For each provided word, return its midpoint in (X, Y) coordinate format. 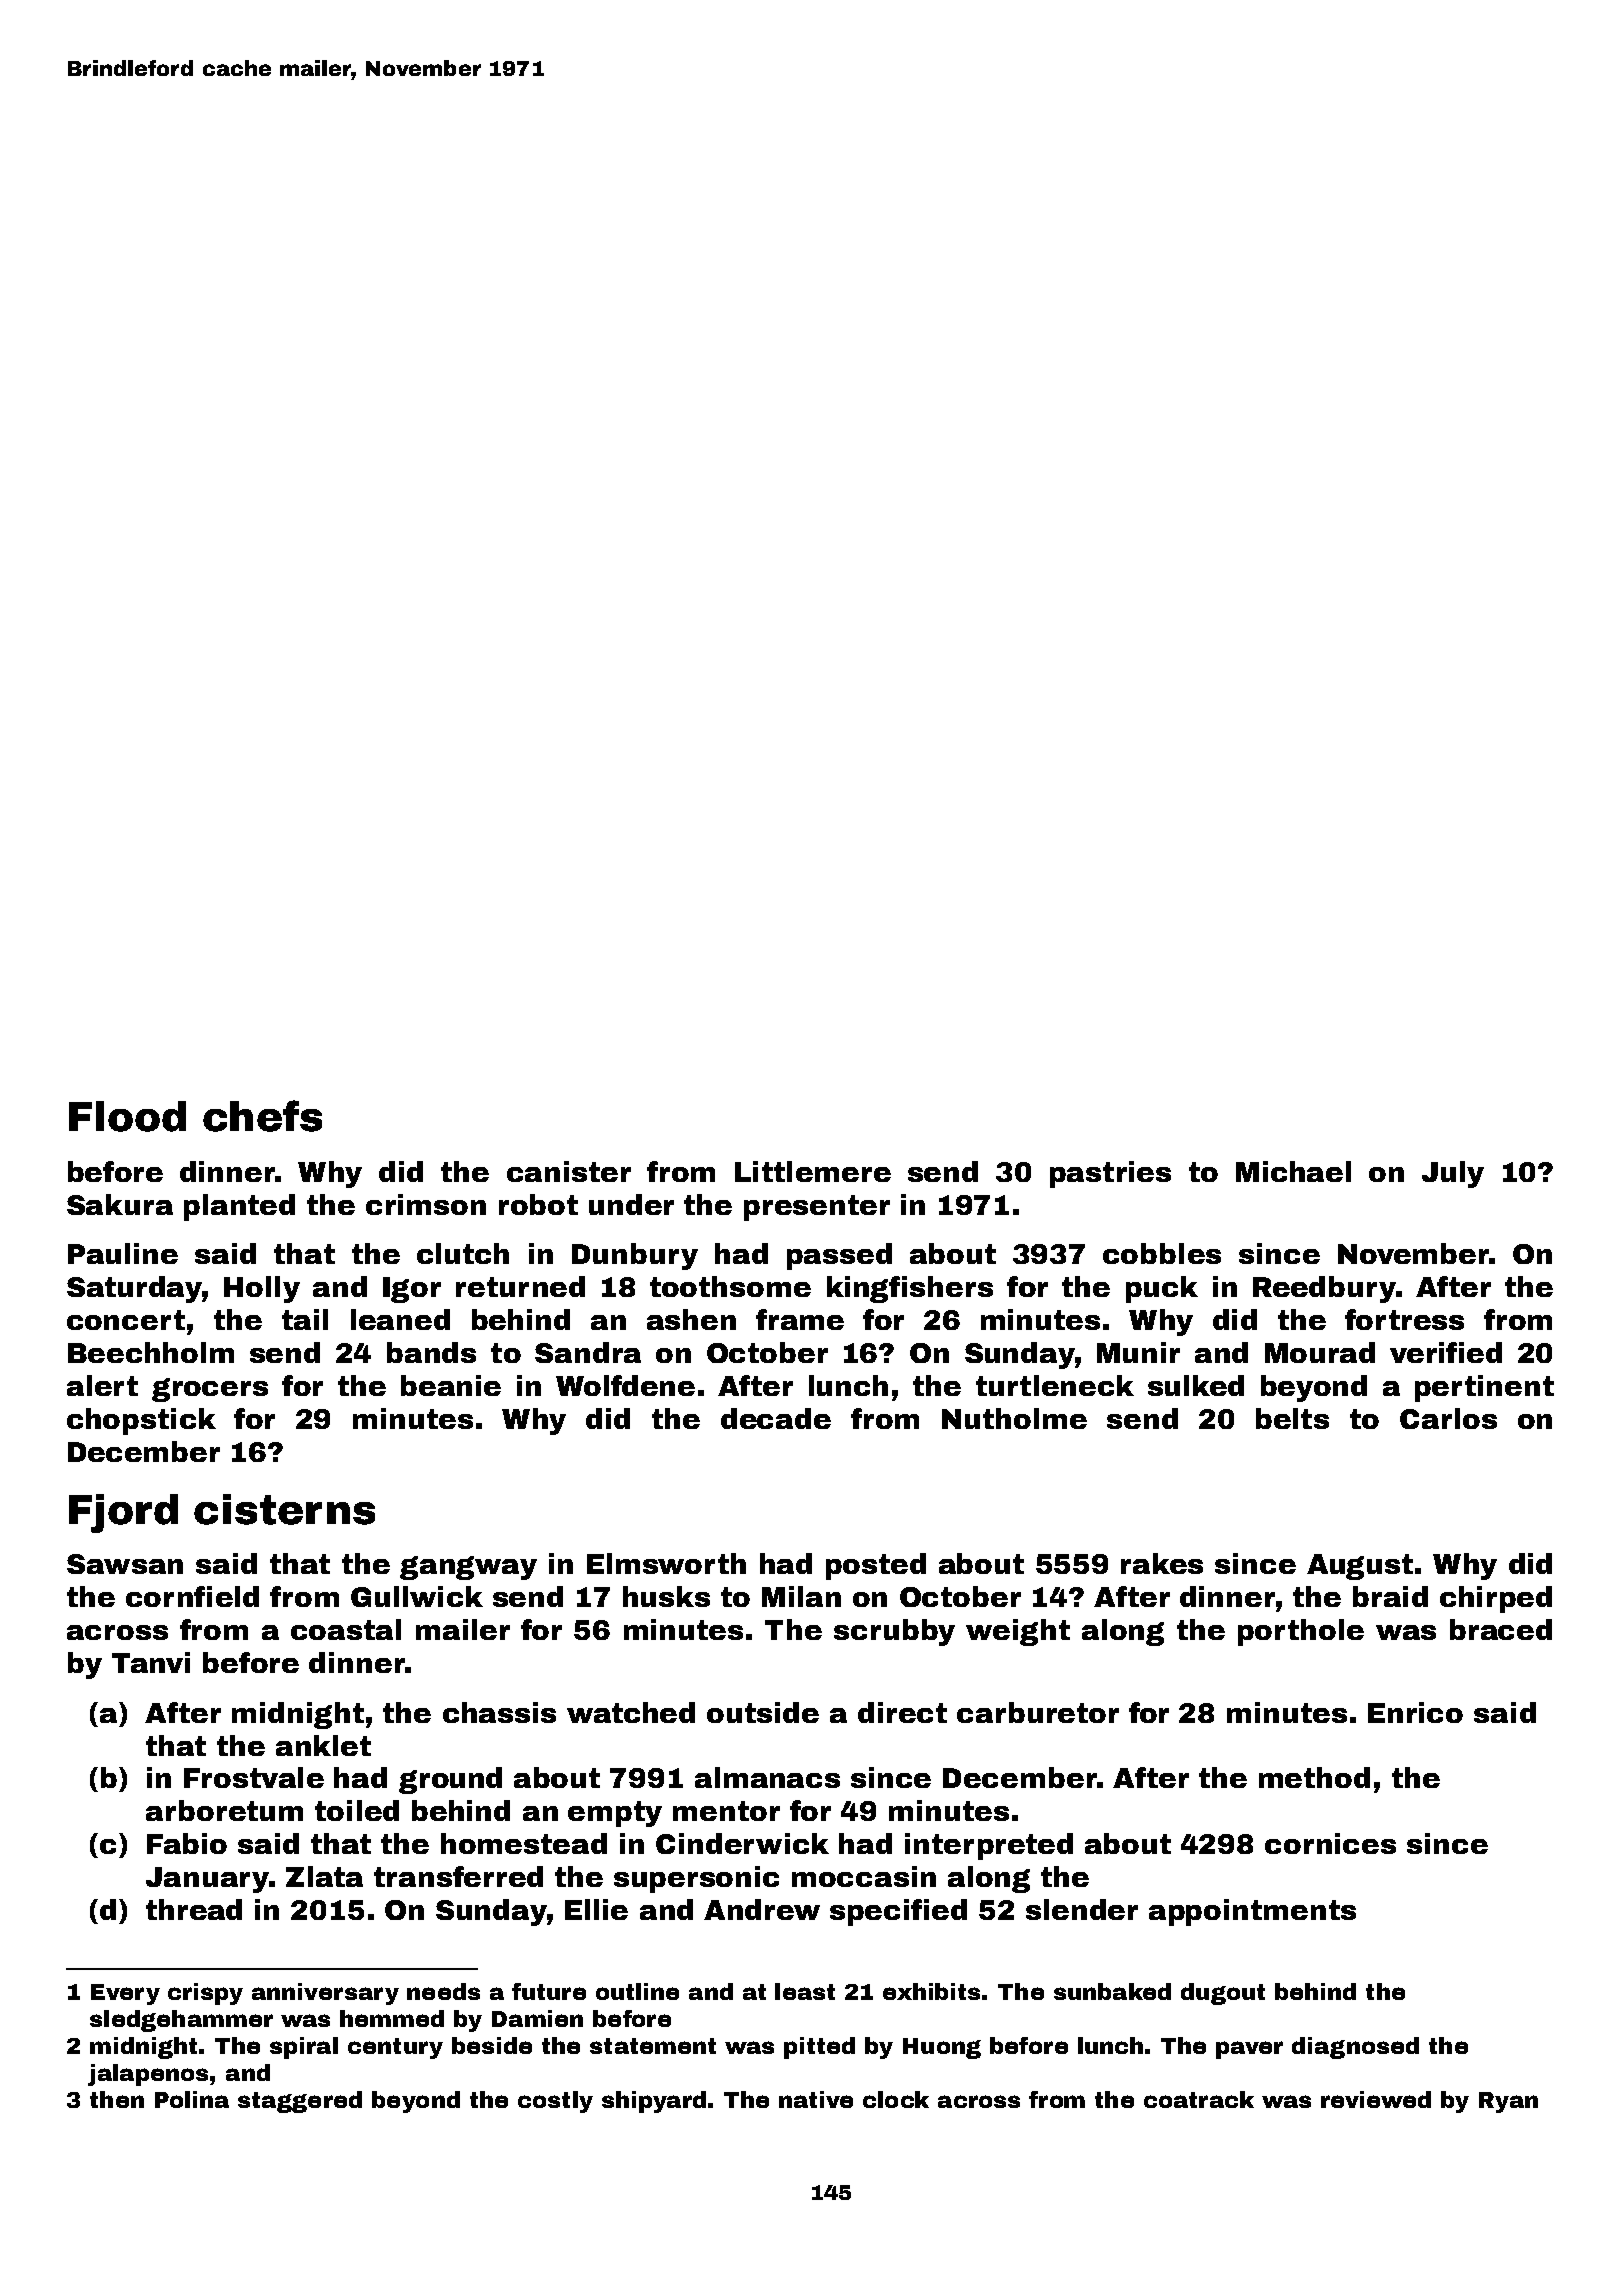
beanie (451, 1385)
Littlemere (813, 1171)
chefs (262, 1116)
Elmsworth (666, 1563)
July (1453, 1174)
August (1360, 1567)
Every (125, 1994)
